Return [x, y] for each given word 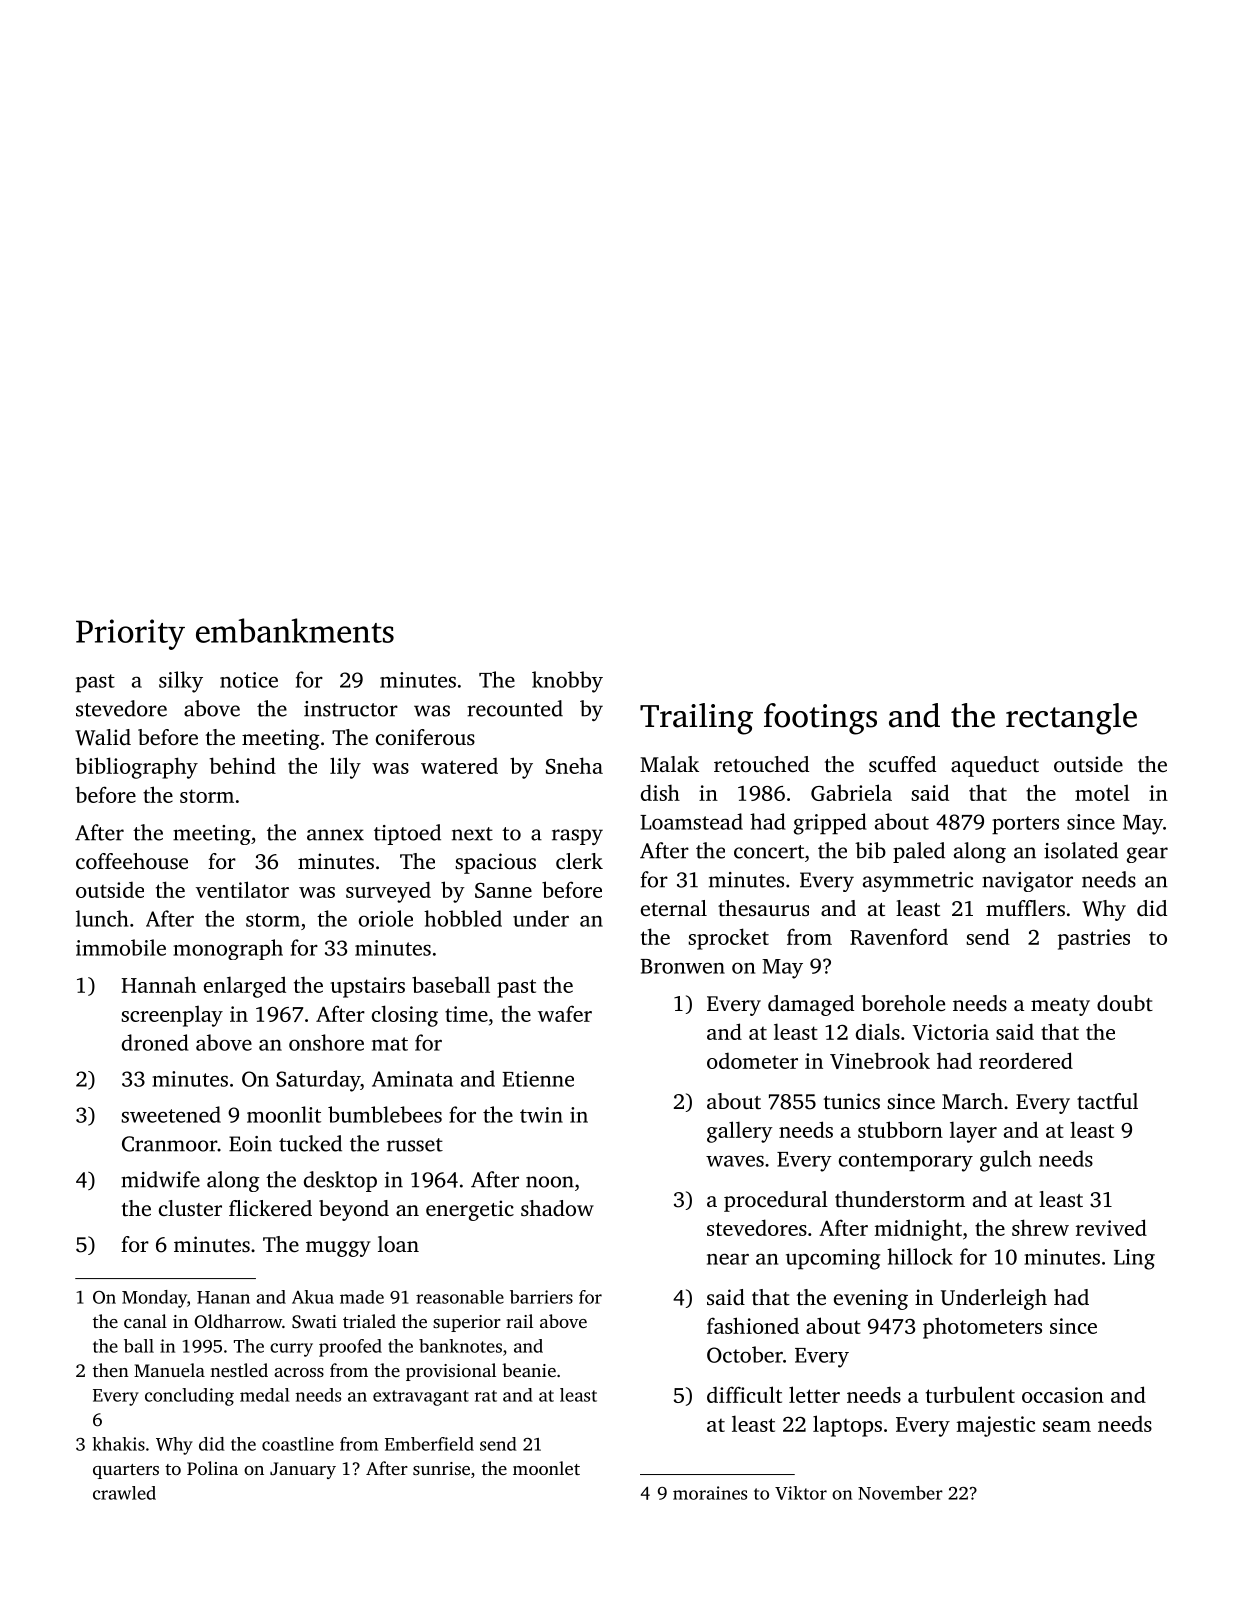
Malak [669, 764]
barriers [541, 1297]
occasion [1063, 1395]
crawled [124, 1493]
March [972, 1101]
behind [243, 765]
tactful [1107, 1101]
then [111, 1370]
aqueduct [995, 766]
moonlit [284, 1114]
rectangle [1071, 719]
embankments [295, 630]
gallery [740, 1132]
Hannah [158, 984]
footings [820, 719]
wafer [565, 1013]
